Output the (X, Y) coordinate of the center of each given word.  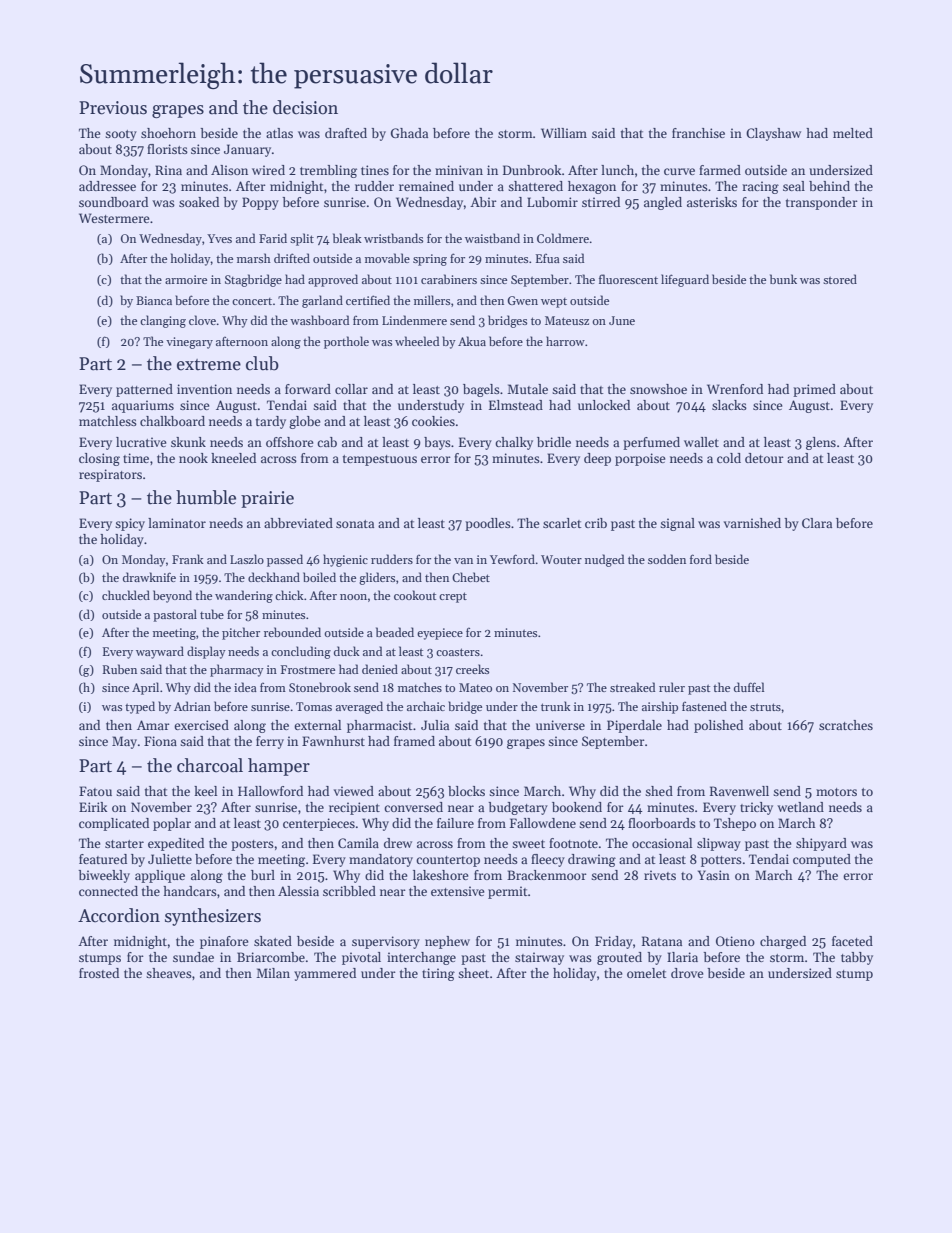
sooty (121, 135)
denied (380, 669)
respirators (110, 475)
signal (677, 524)
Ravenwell (739, 791)
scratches (846, 725)
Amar (153, 725)
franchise (698, 133)
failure (455, 823)
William (564, 133)
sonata (355, 524)
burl (263, 875)
